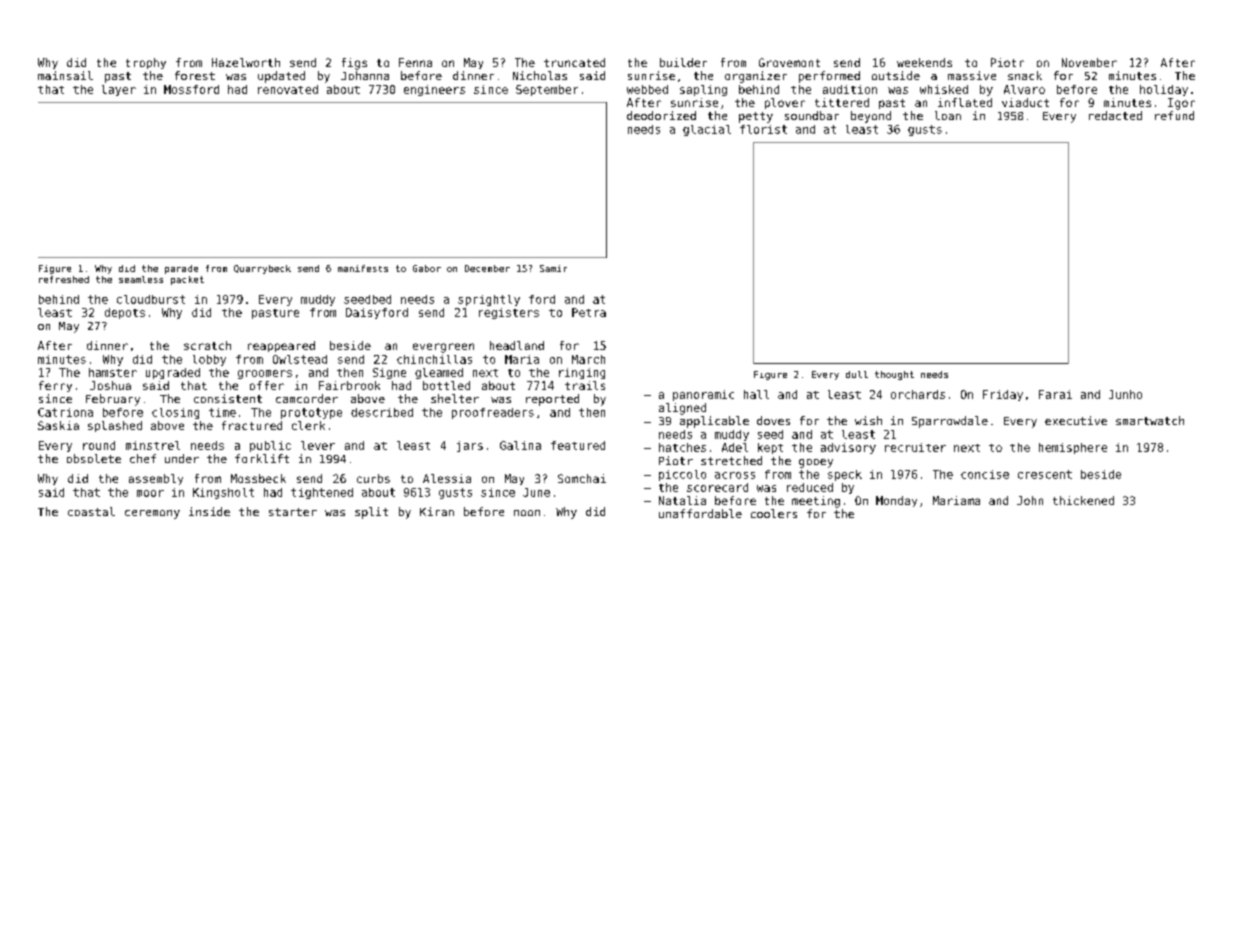 The width and height of the screenshot is (1233, 952). I want to click on parade, so click(181, 269).
